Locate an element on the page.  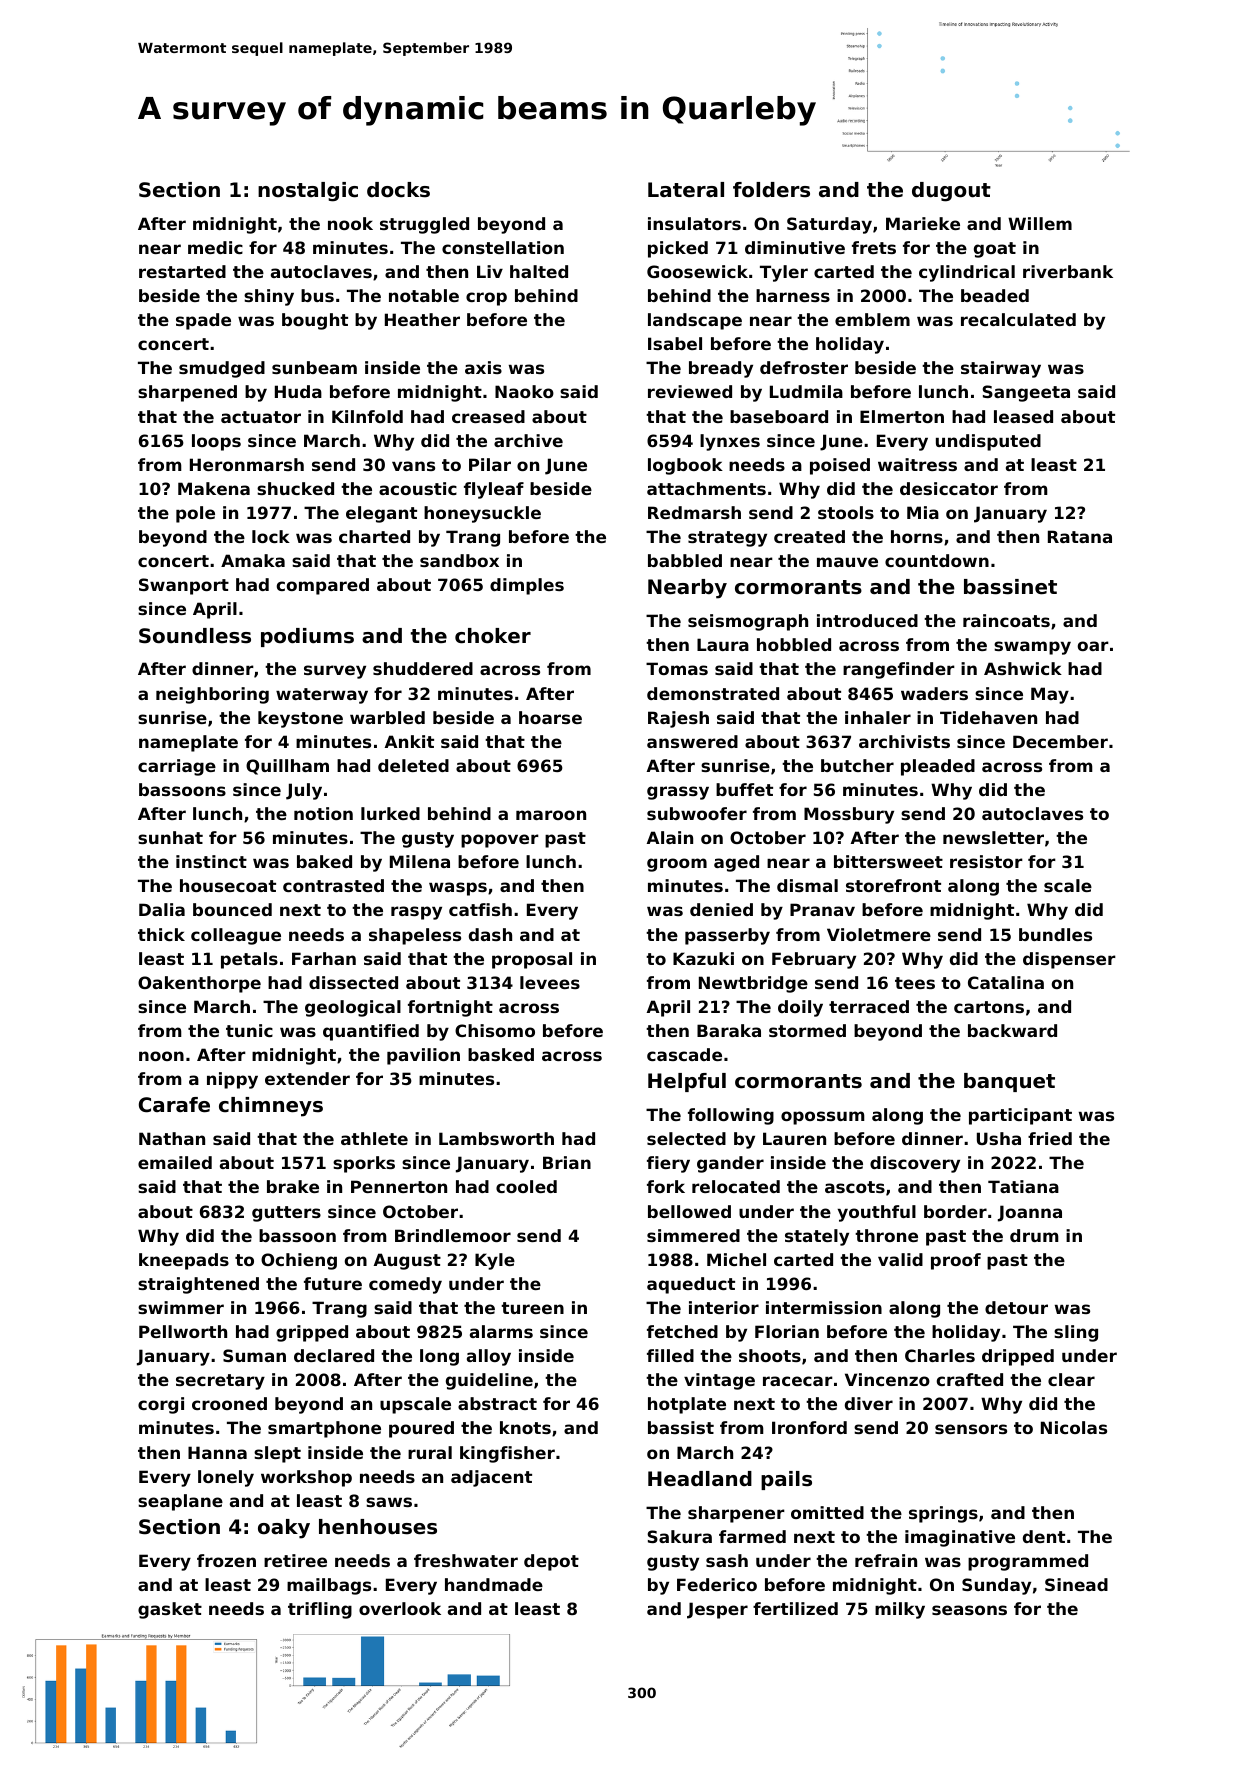
Willem is located at coordinates (1040, 223).
